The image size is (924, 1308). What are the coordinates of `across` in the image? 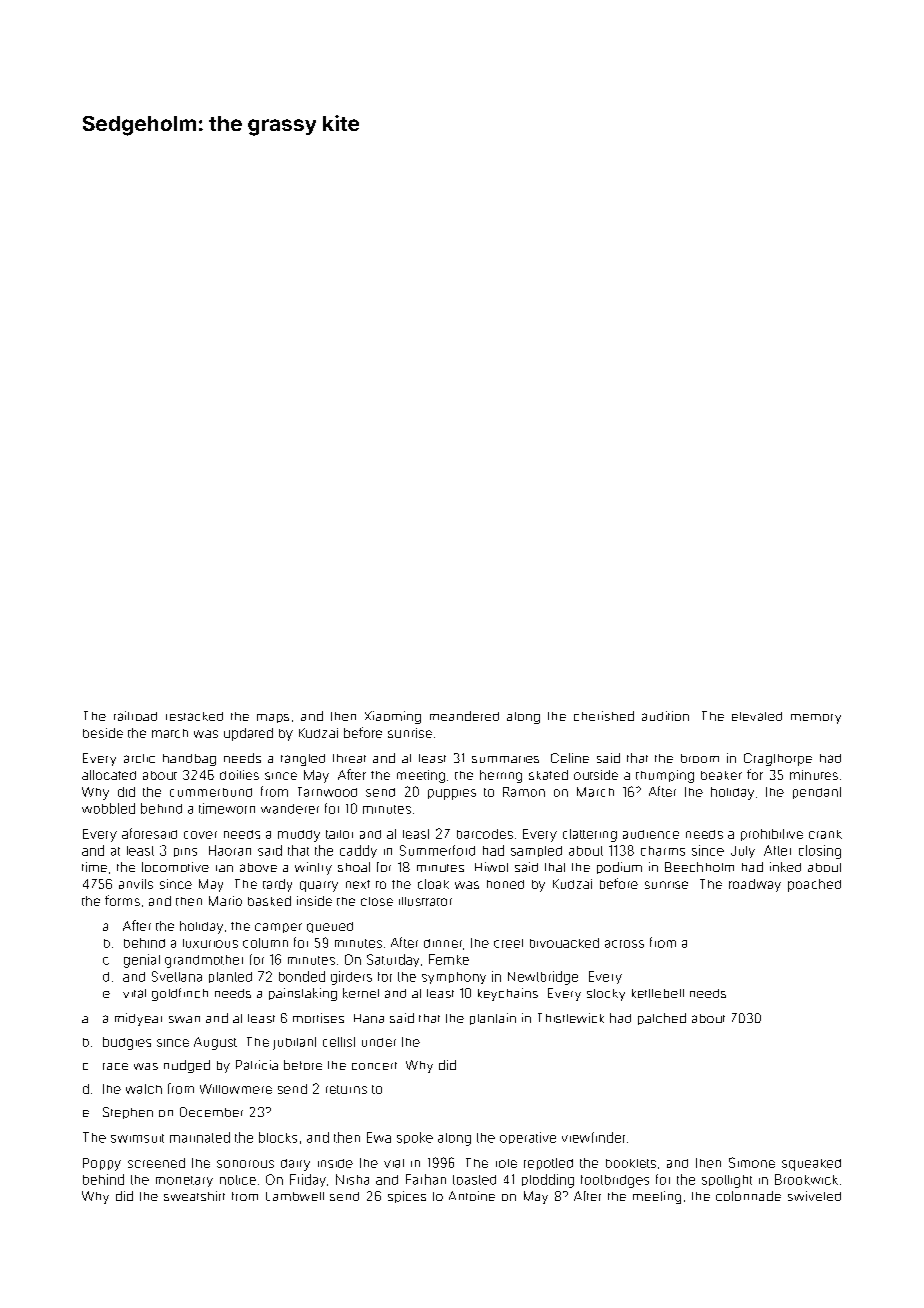 It's located at (624, 944).
